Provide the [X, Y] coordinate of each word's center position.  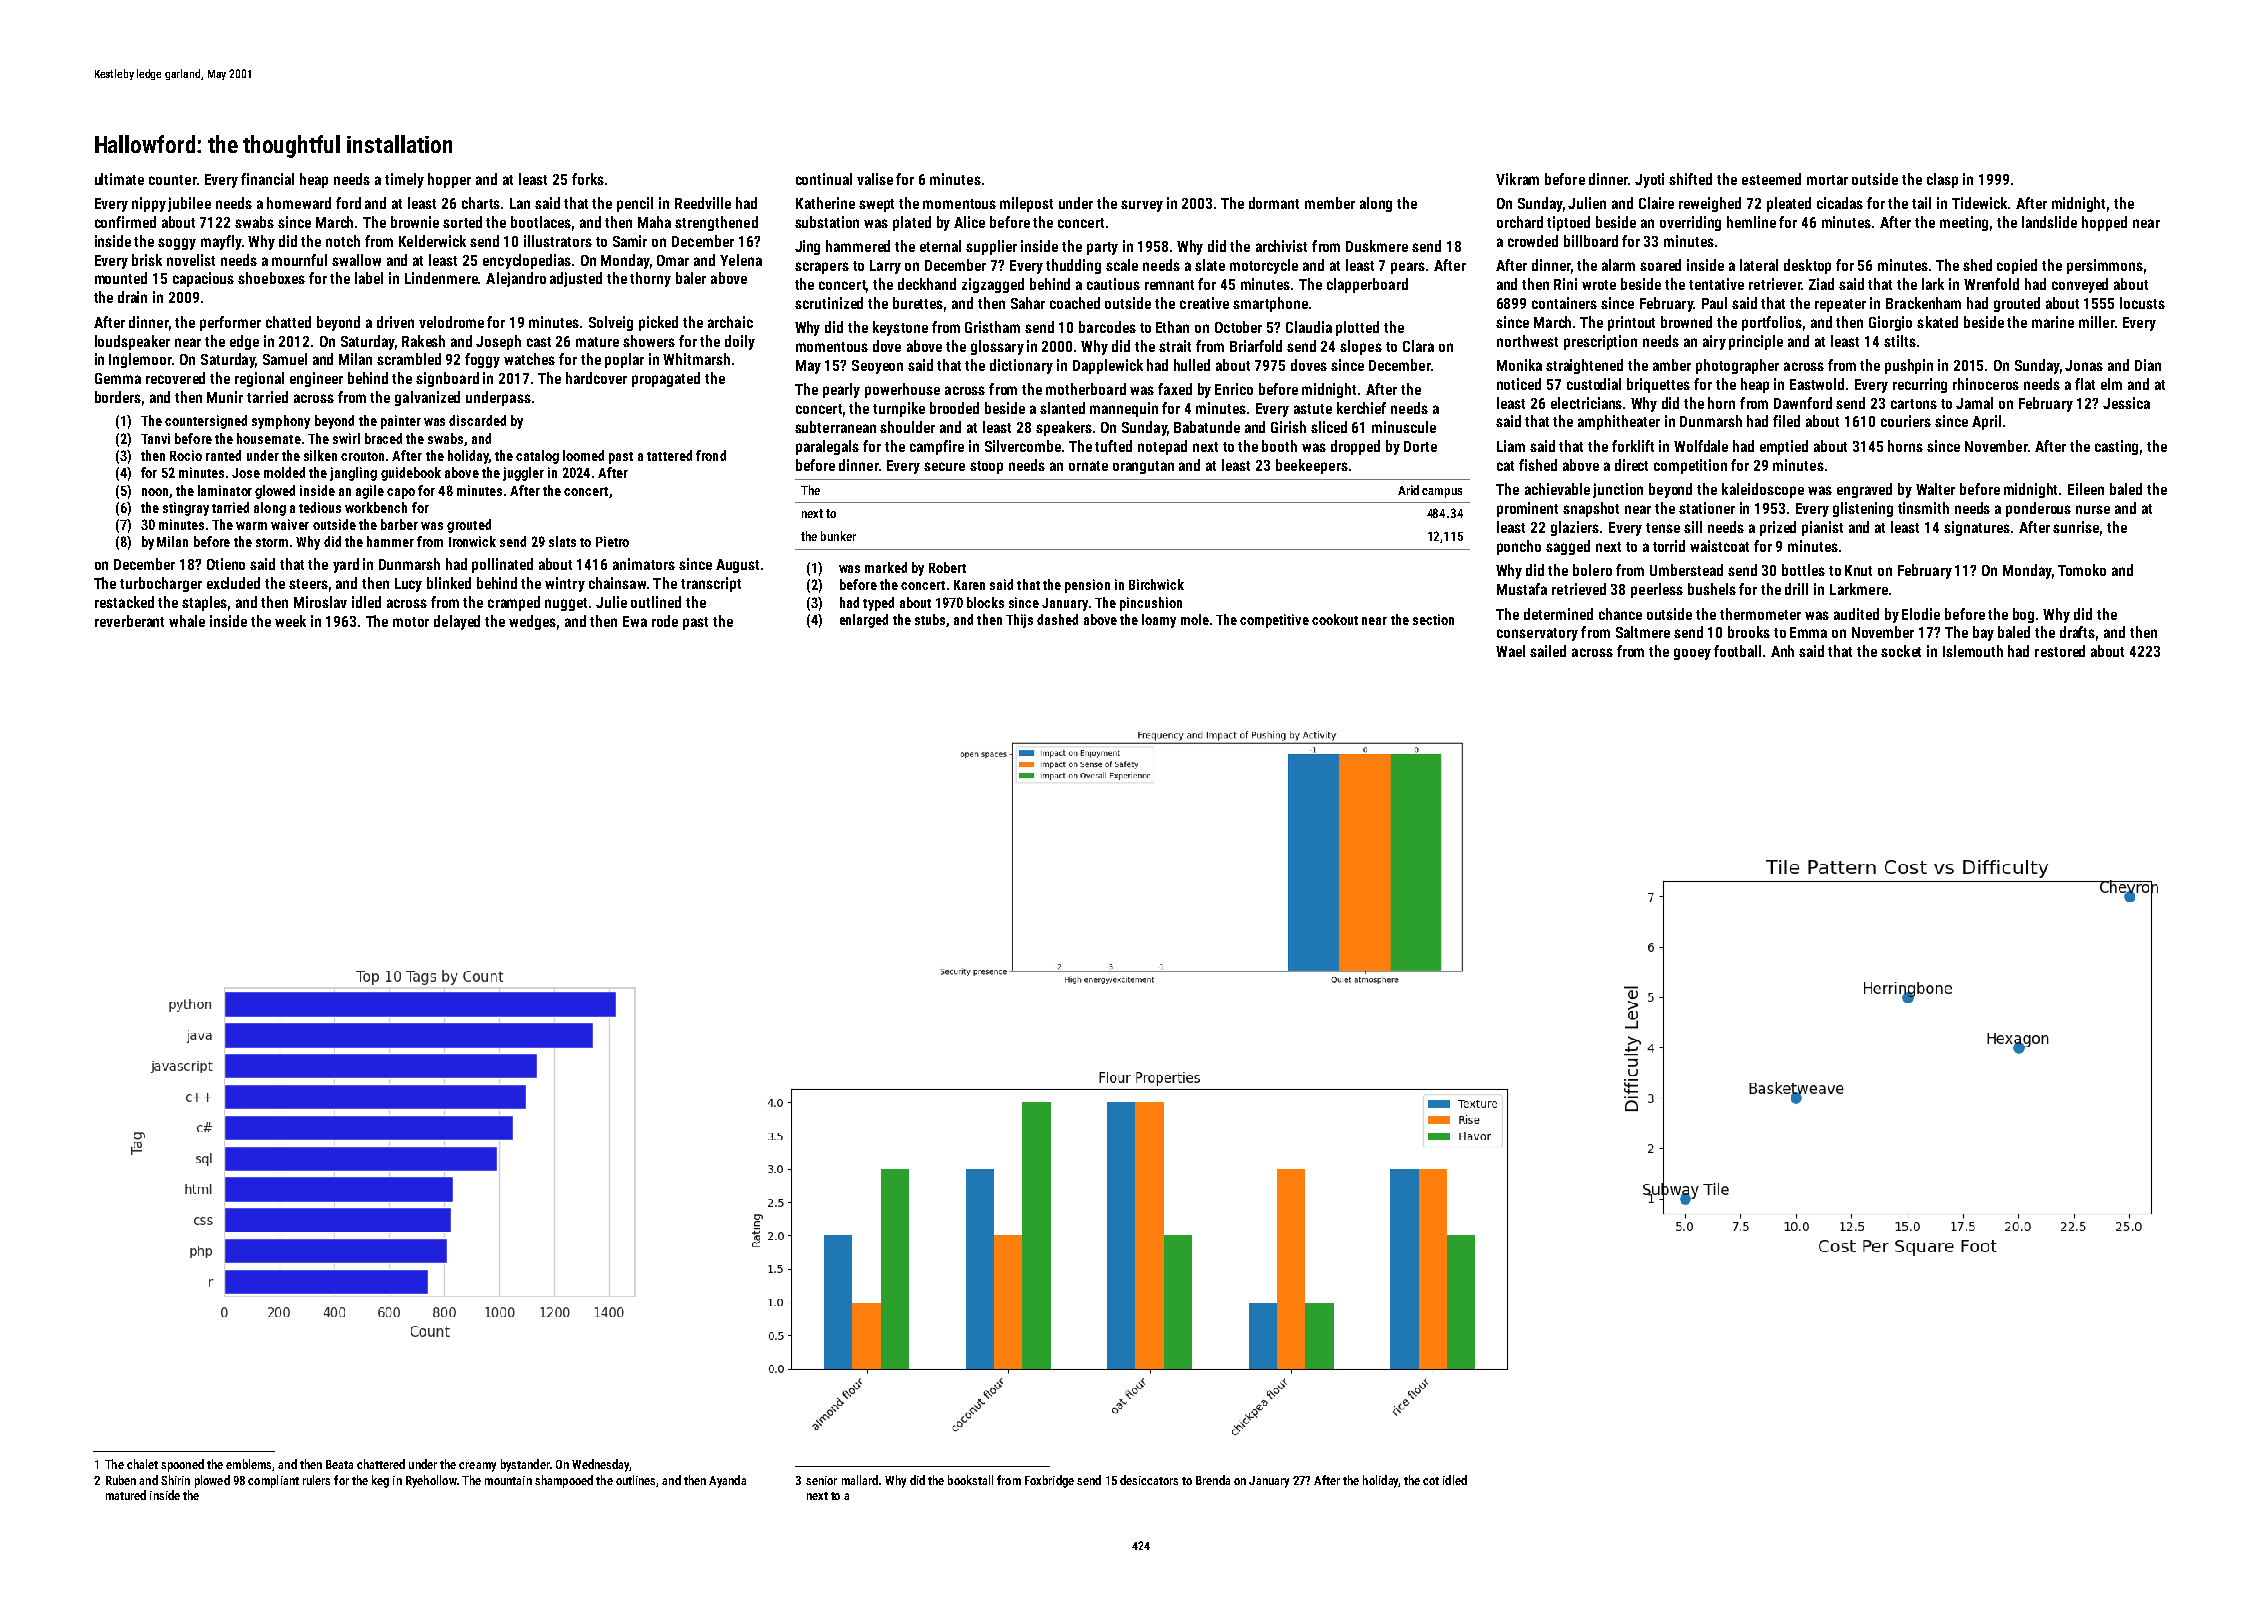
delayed [457, 622]
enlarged [864, 621]
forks [588, 179]
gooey [1692, 654]
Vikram [1517, 179]
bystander [525, 1465]
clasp [1942, 180]
